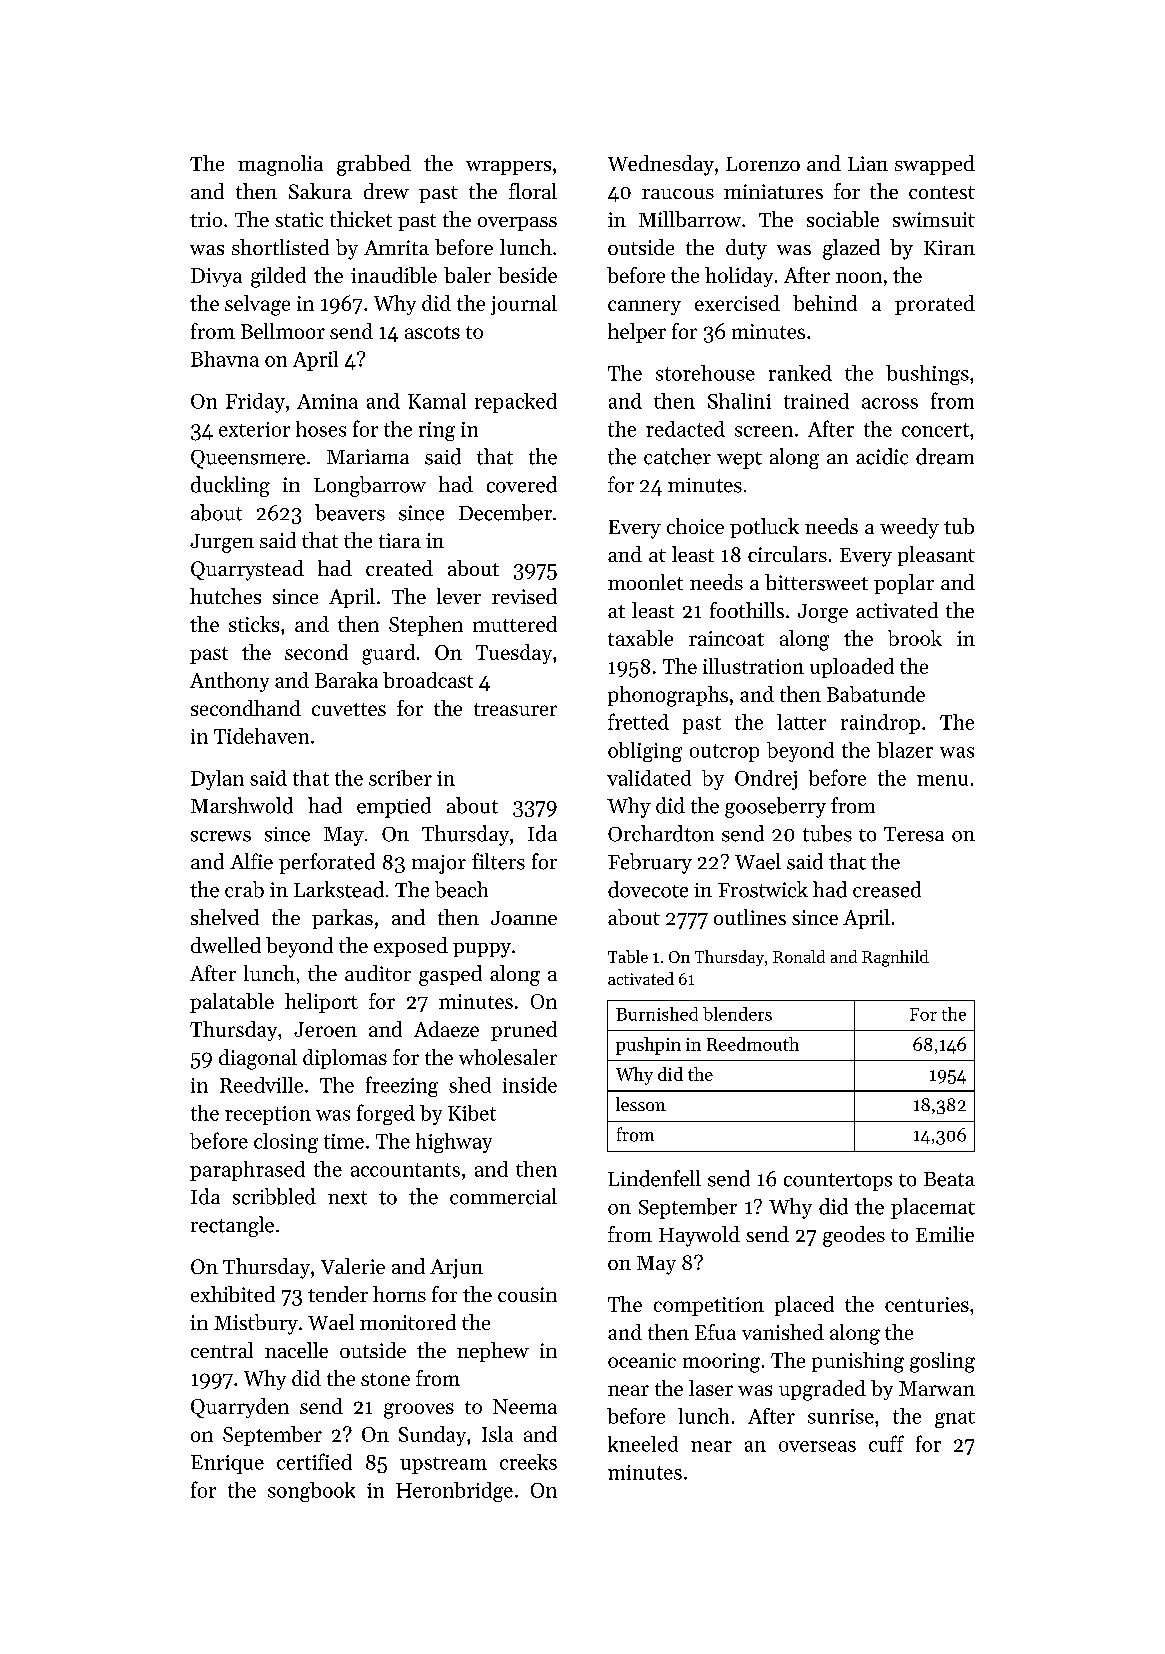  I want to click on freezing, so click(402, 1086).
